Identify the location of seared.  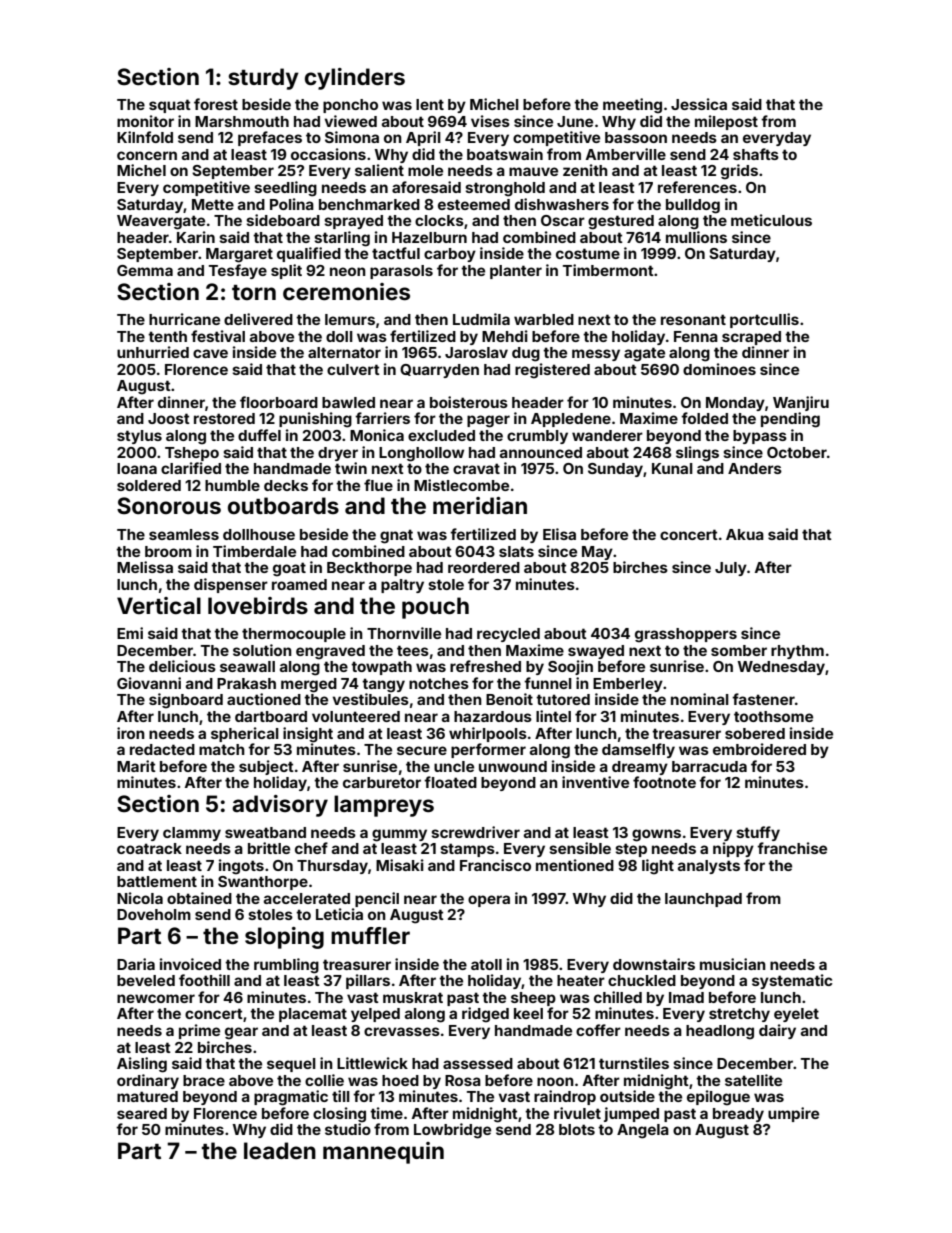
(142, 1113).
